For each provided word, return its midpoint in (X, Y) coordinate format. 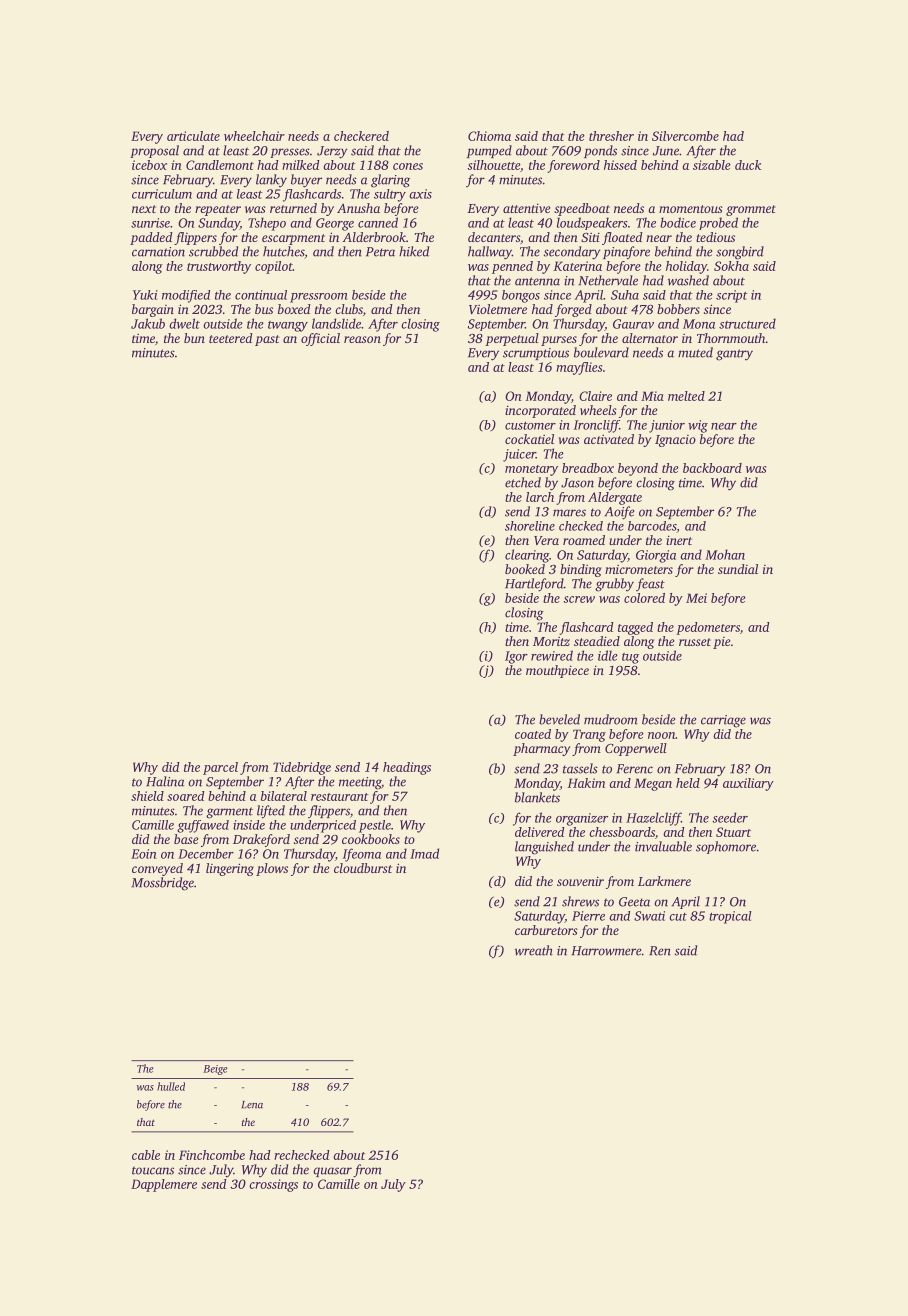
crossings (273, 1185)
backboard (712, 468)
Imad (424, 853)
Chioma (489, 136)
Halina (165, 781)
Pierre (588, 916)
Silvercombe (685, 136)
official (320, 339)
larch (540, 497)
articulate (193, 136)
